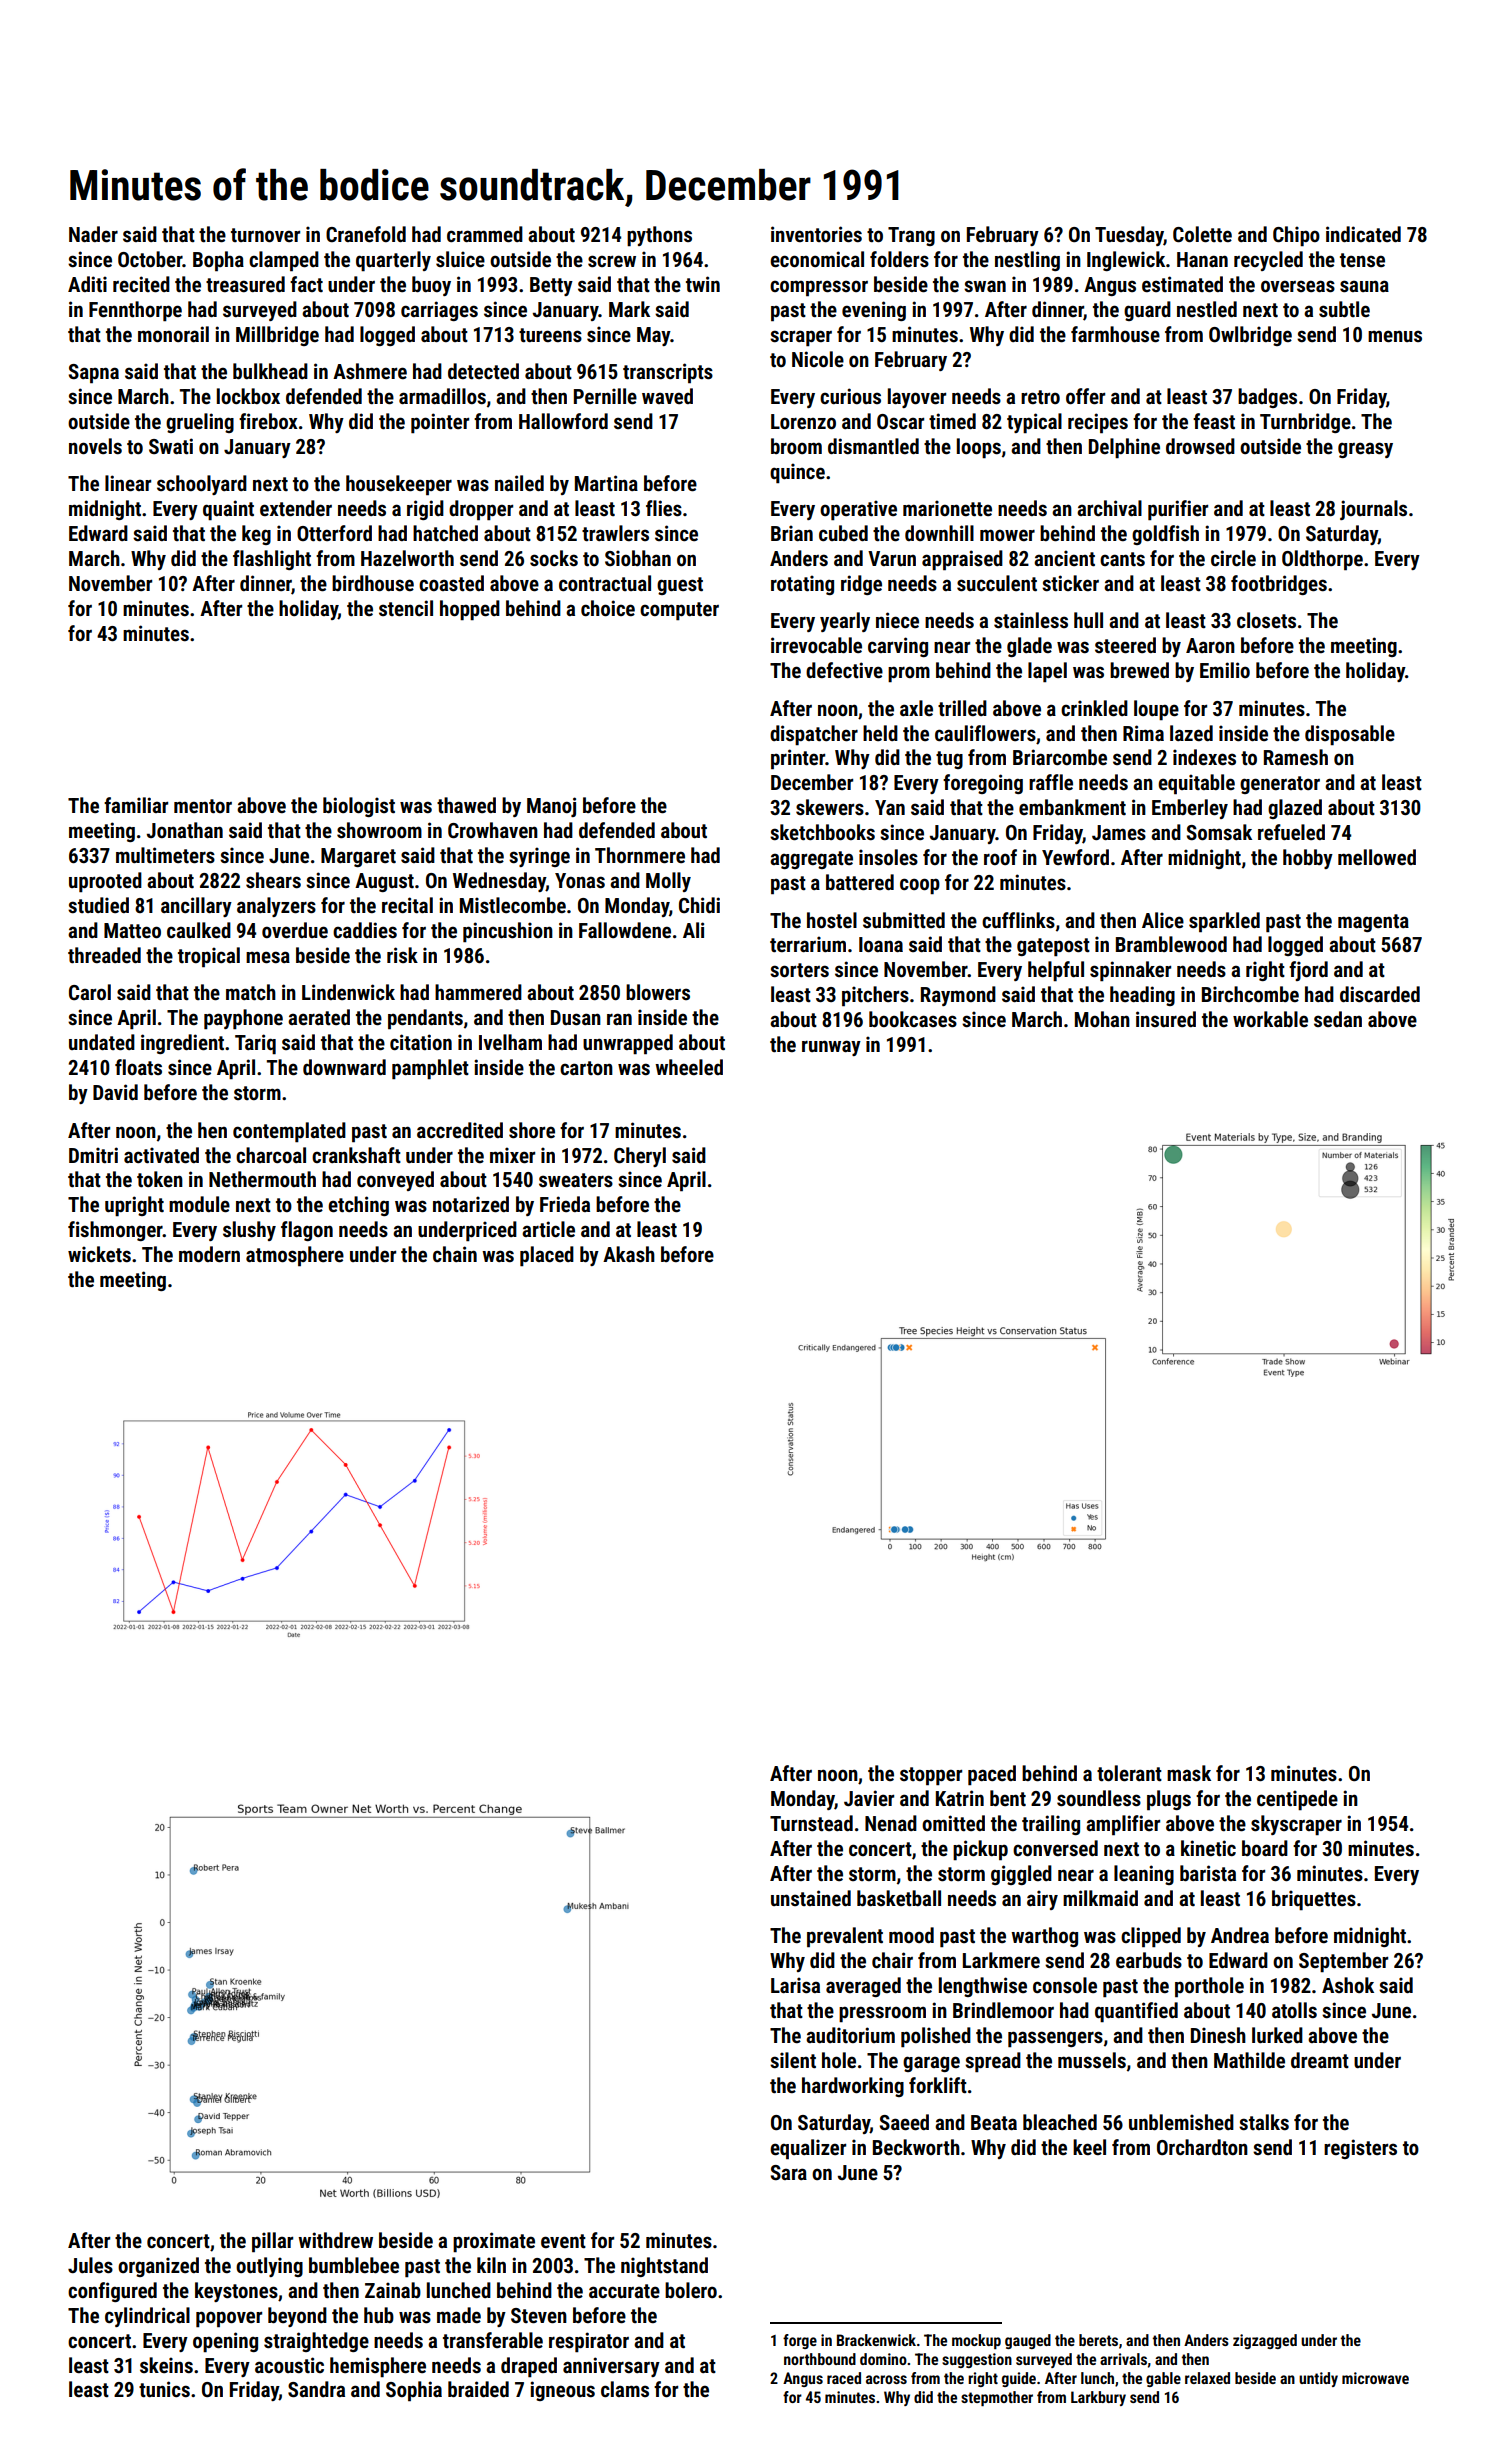 The width and height of the screenshot is (1496, 2464). What do you see at coordinates (1202, 234) in the screenshot?
I see `Colette` at bounding box center [1202, 234].
